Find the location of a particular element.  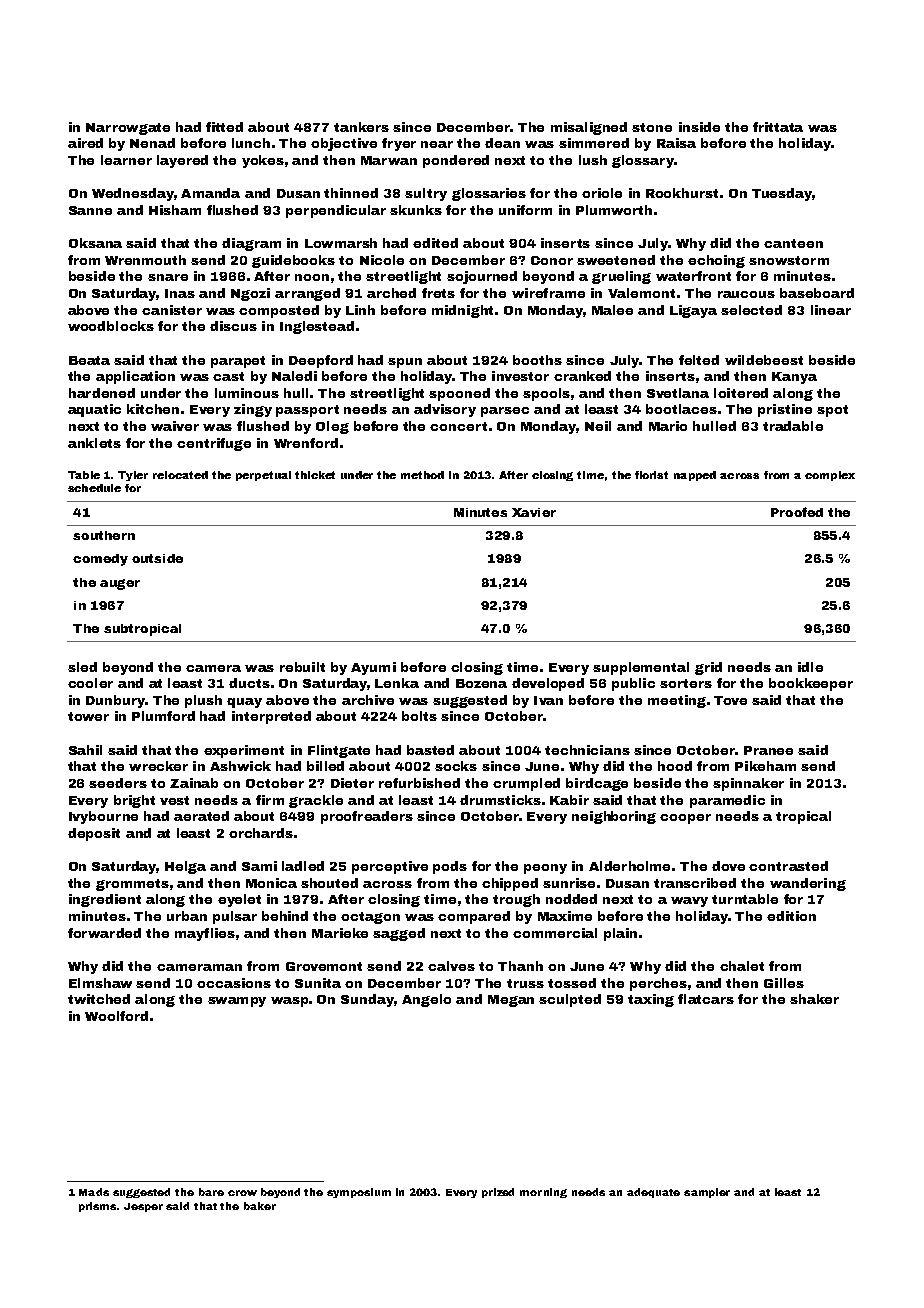

Linh is located at coordinates (360, 310).
